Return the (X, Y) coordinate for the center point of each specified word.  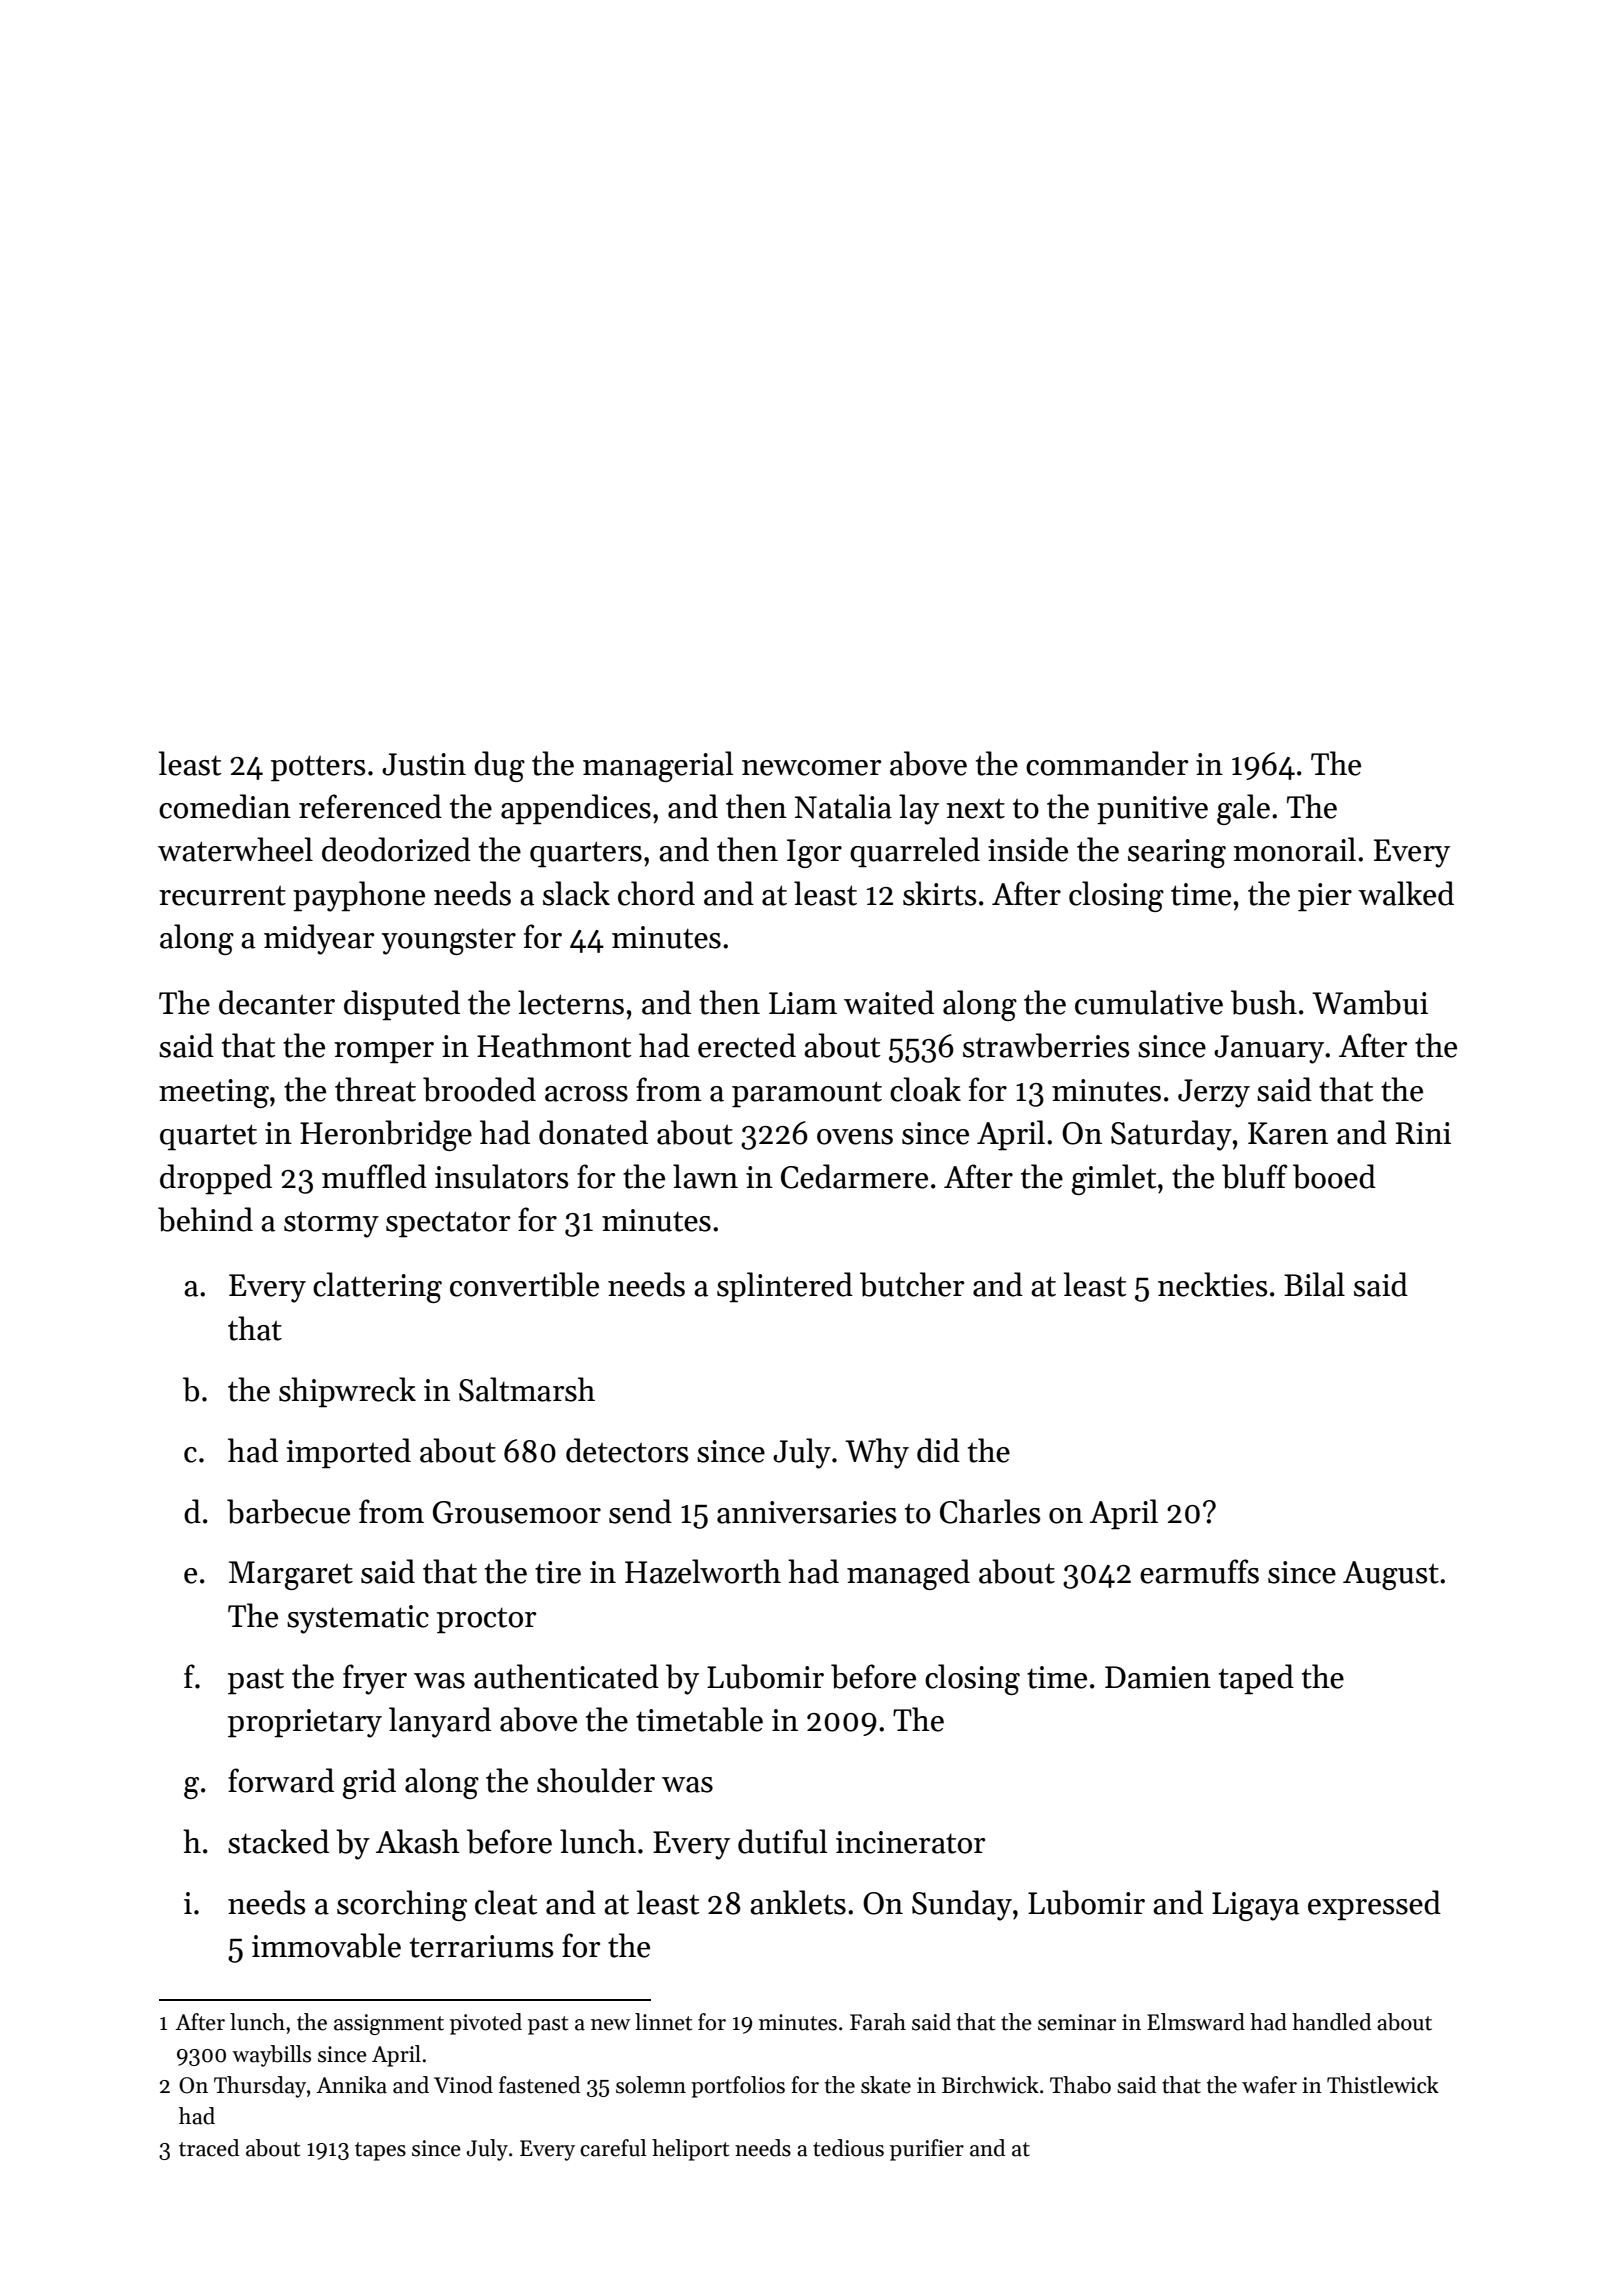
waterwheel (235, 849)
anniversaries (806, 1512)
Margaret (291, 1575)
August (1391, 1575)
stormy (331, 1225)
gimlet (1114, 1179)
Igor (814, 853)
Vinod (463, 2085)
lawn (705, 1176)
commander (1107, 763)
